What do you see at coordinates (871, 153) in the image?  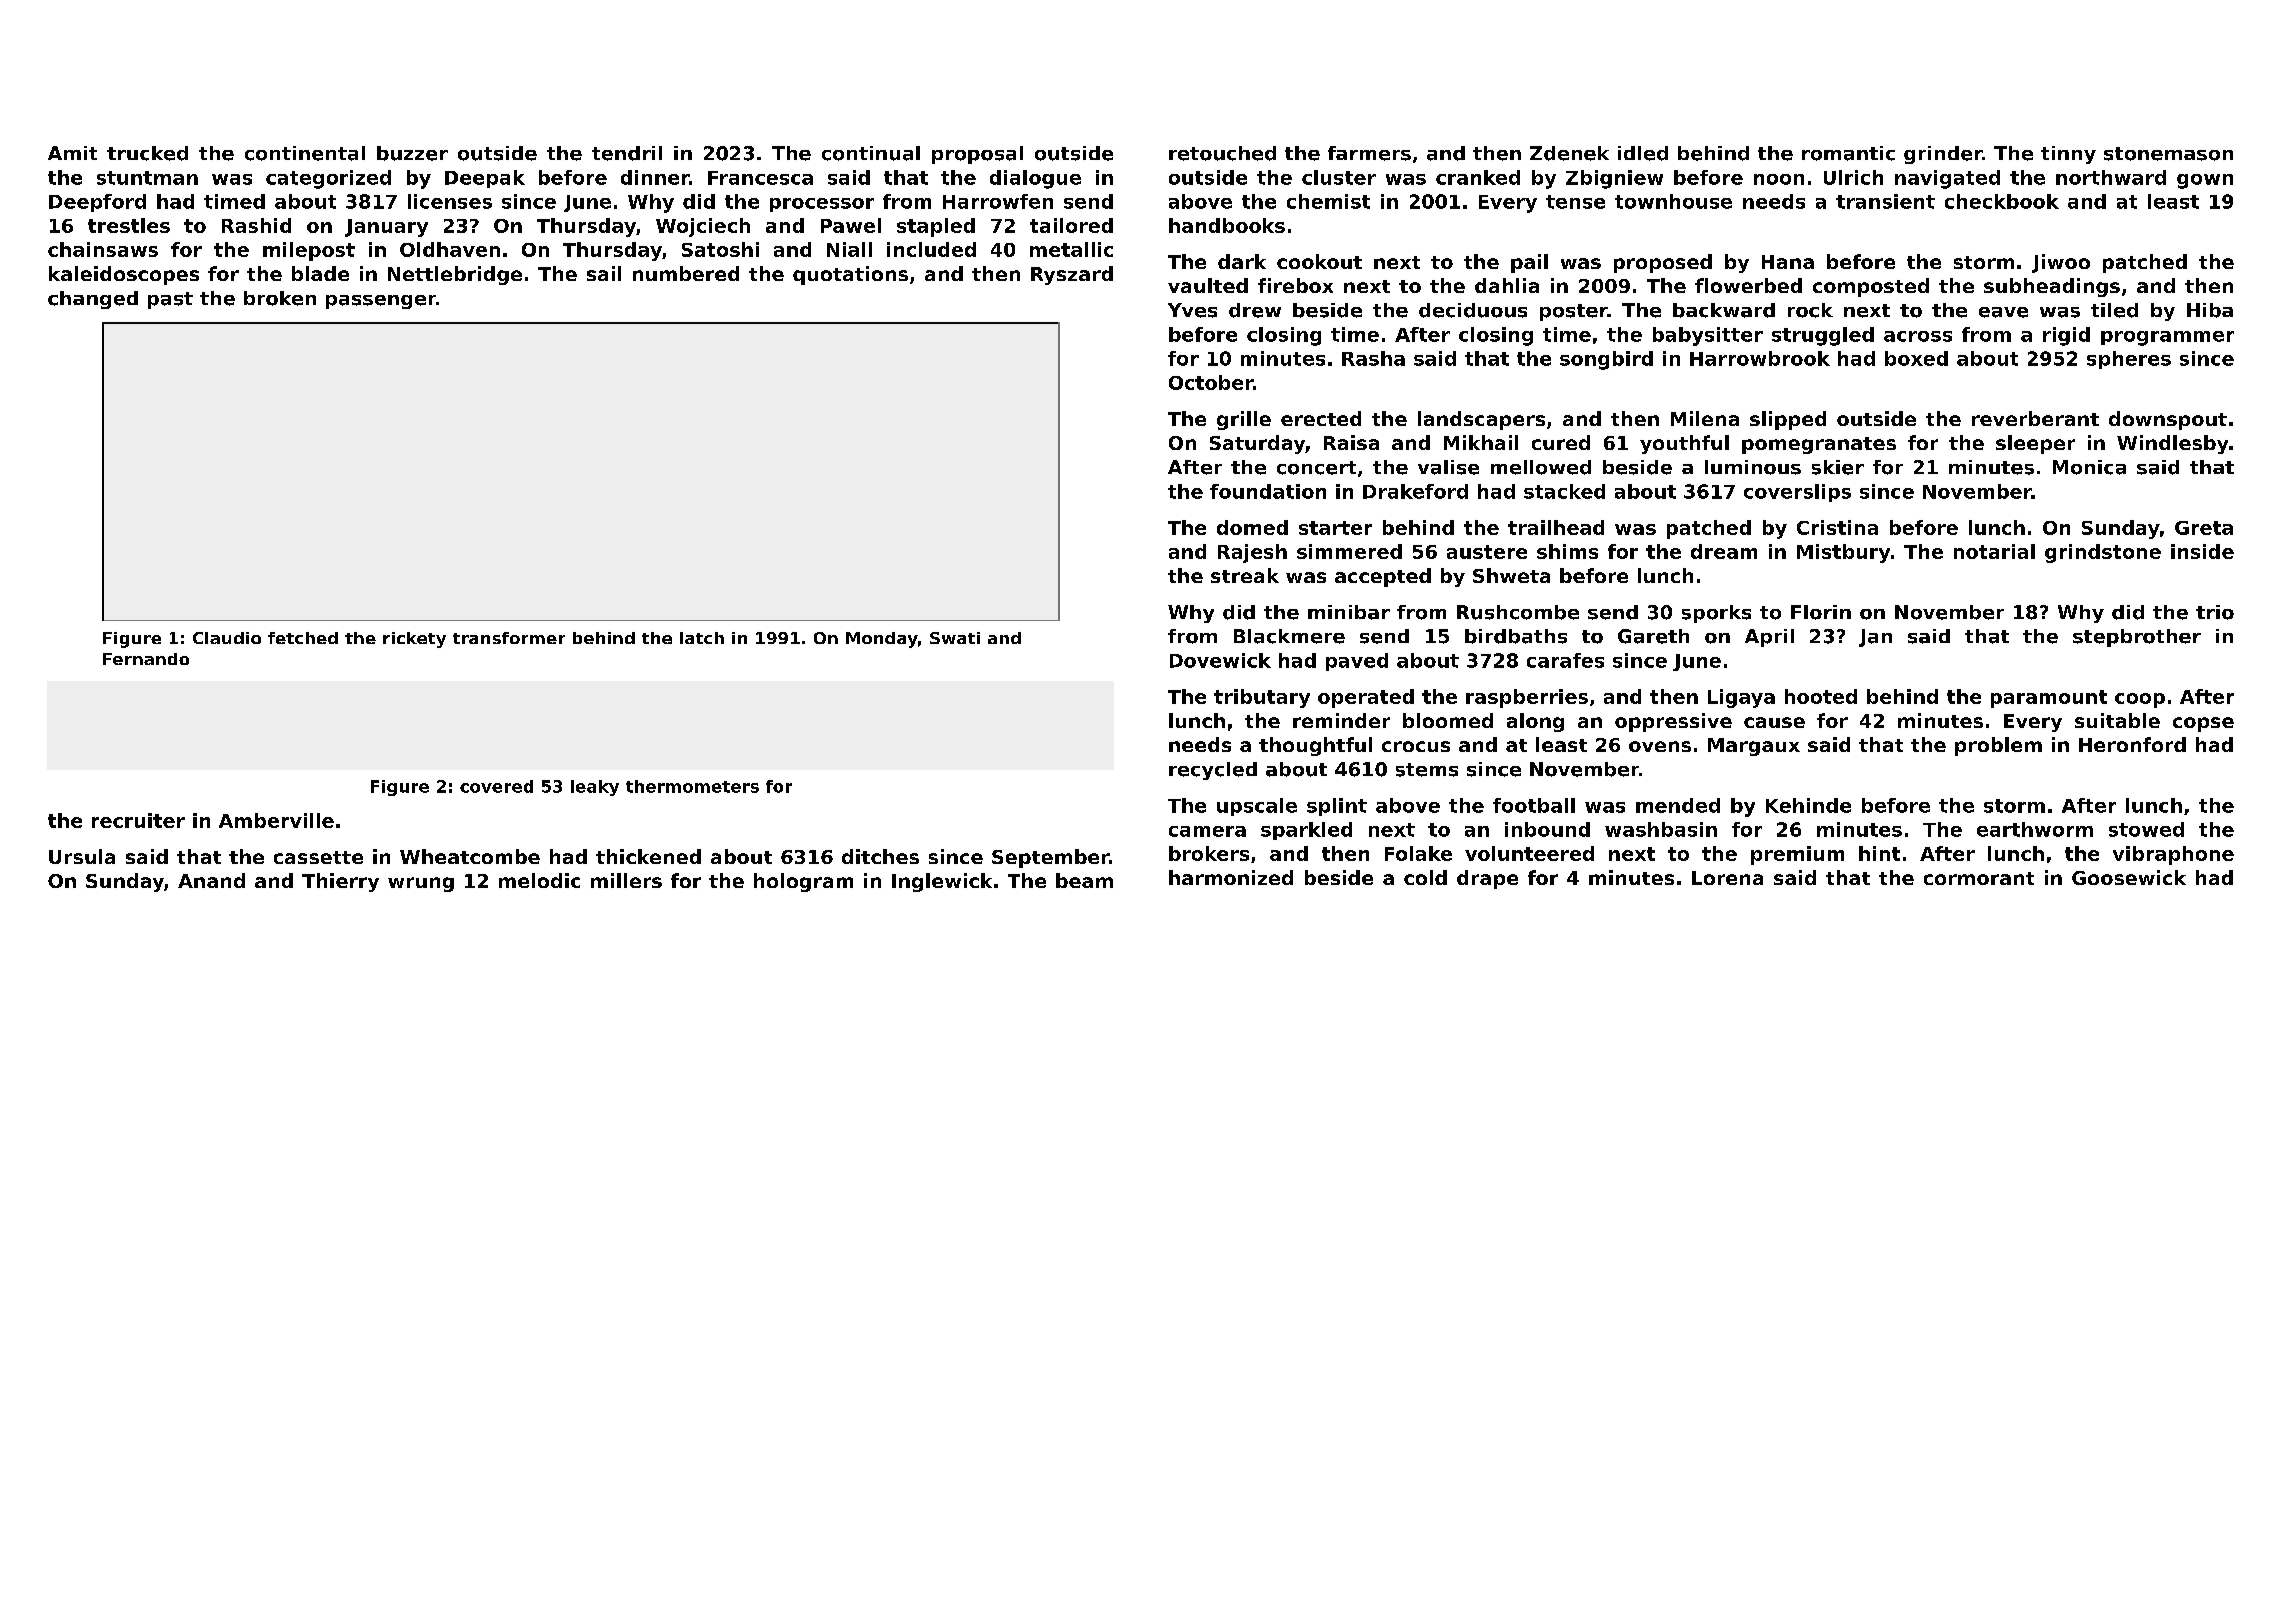 I see `continual` at bounding box center [871, 153].
